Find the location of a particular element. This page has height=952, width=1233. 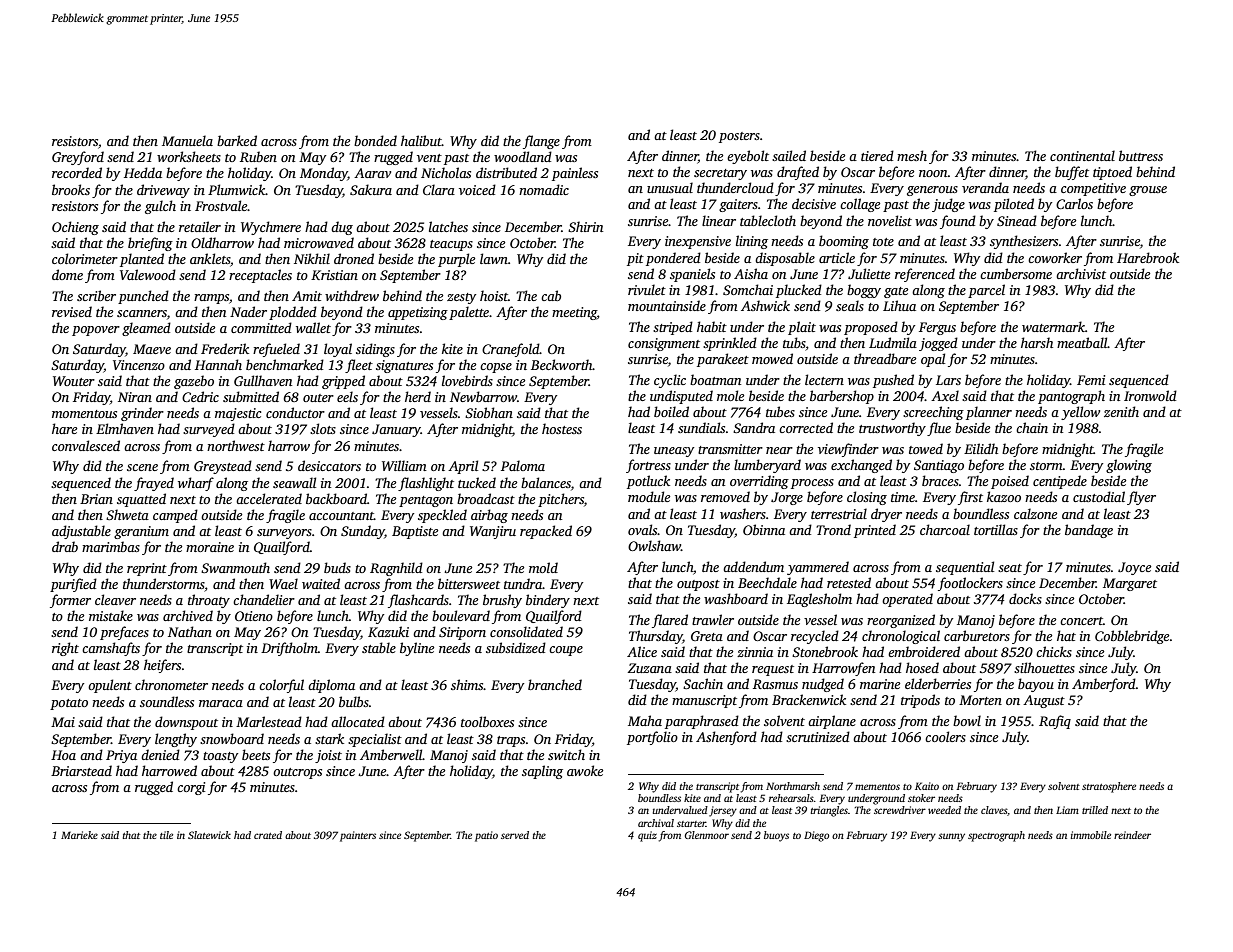

flange is located at coordinates (541, 142).
